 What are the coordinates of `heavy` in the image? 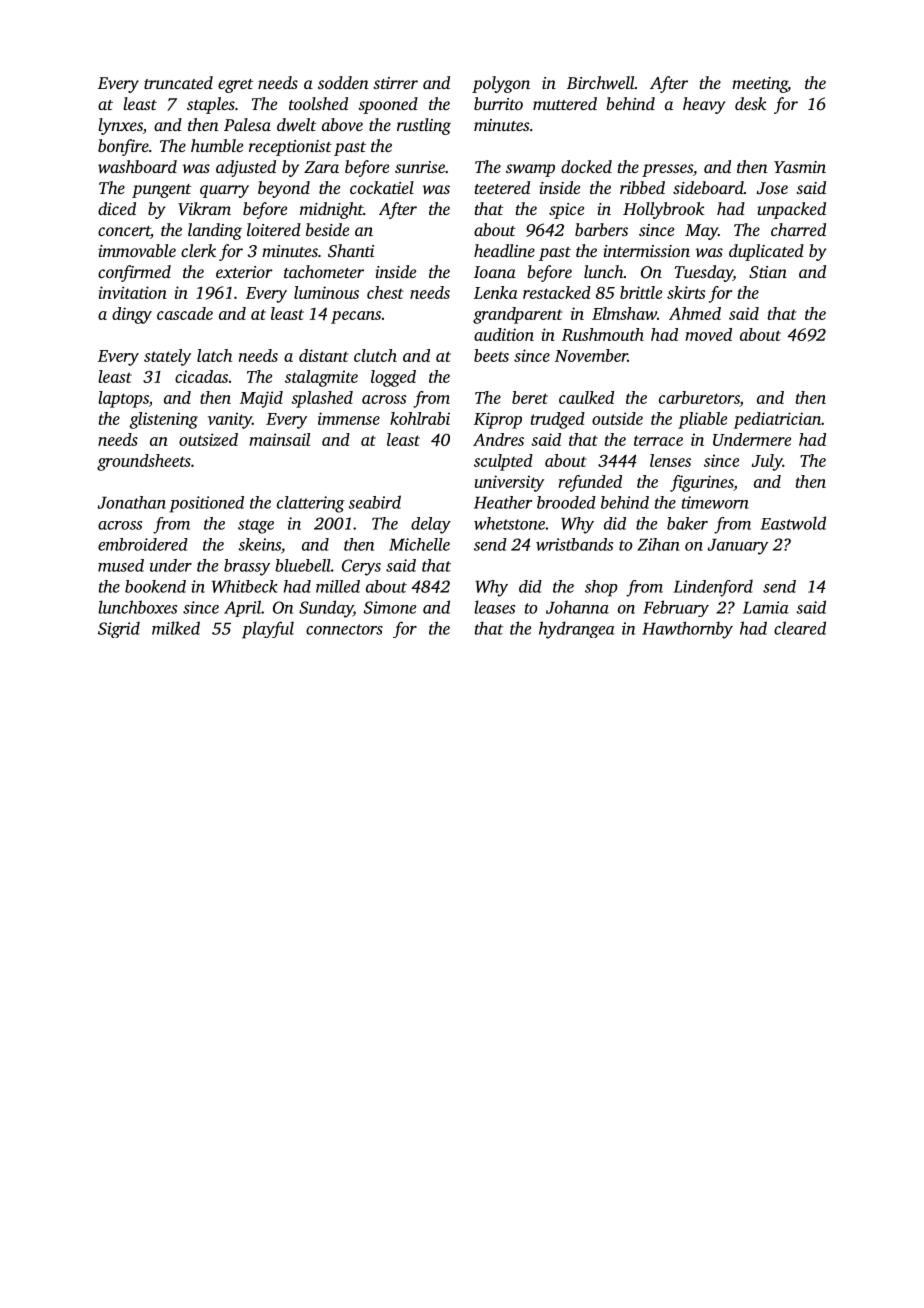 It's located at (704, 105).
